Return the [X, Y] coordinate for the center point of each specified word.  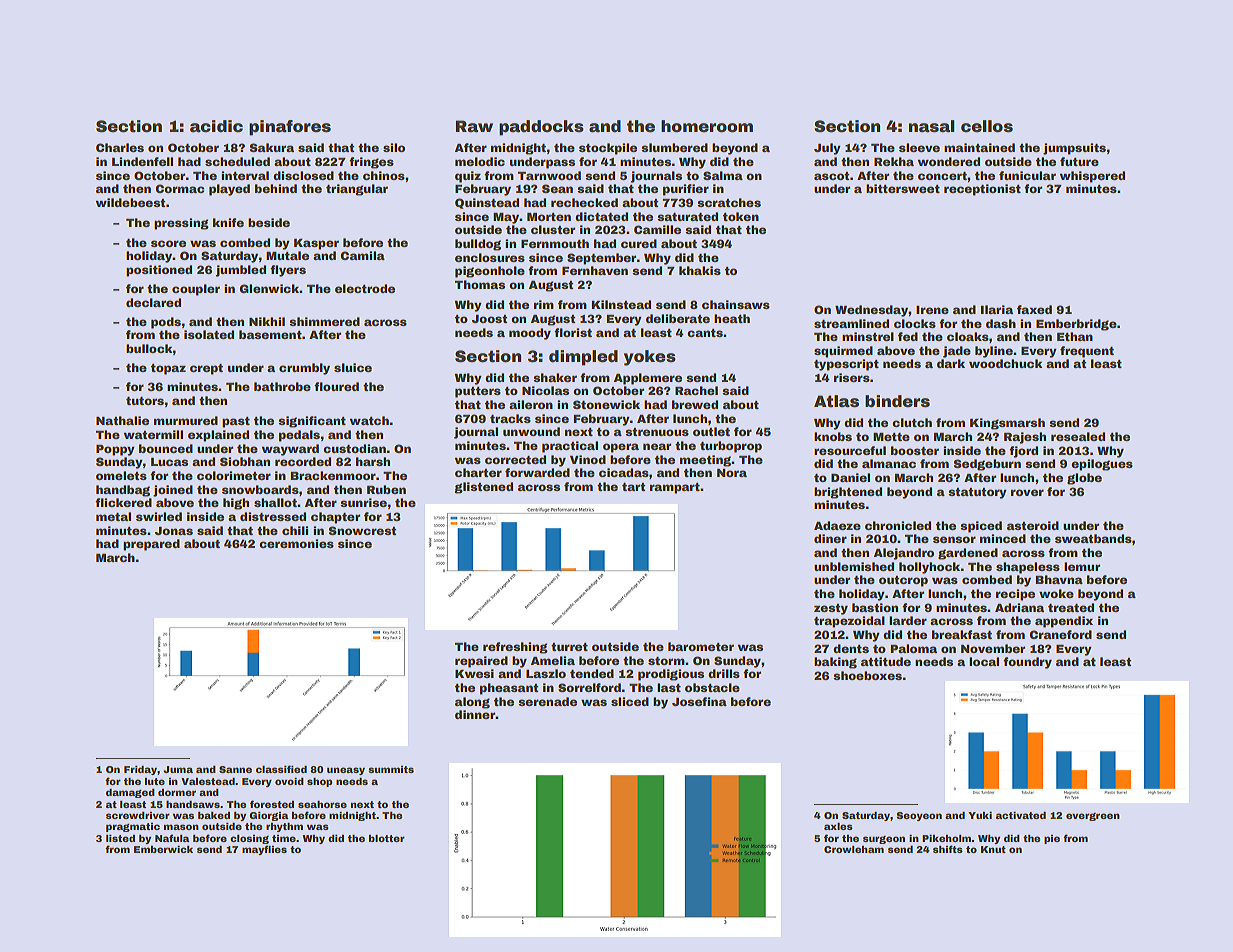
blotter [387, 838]
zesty [831, 609]
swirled [159, 516]
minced [1003, 538]
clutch [912, 422]
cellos [987, 126]
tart [633, 487]
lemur [1082, 566]
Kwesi [474, 673]
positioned [159, 271]
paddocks [541, 128]
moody [530, 334]
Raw [474, 126]
